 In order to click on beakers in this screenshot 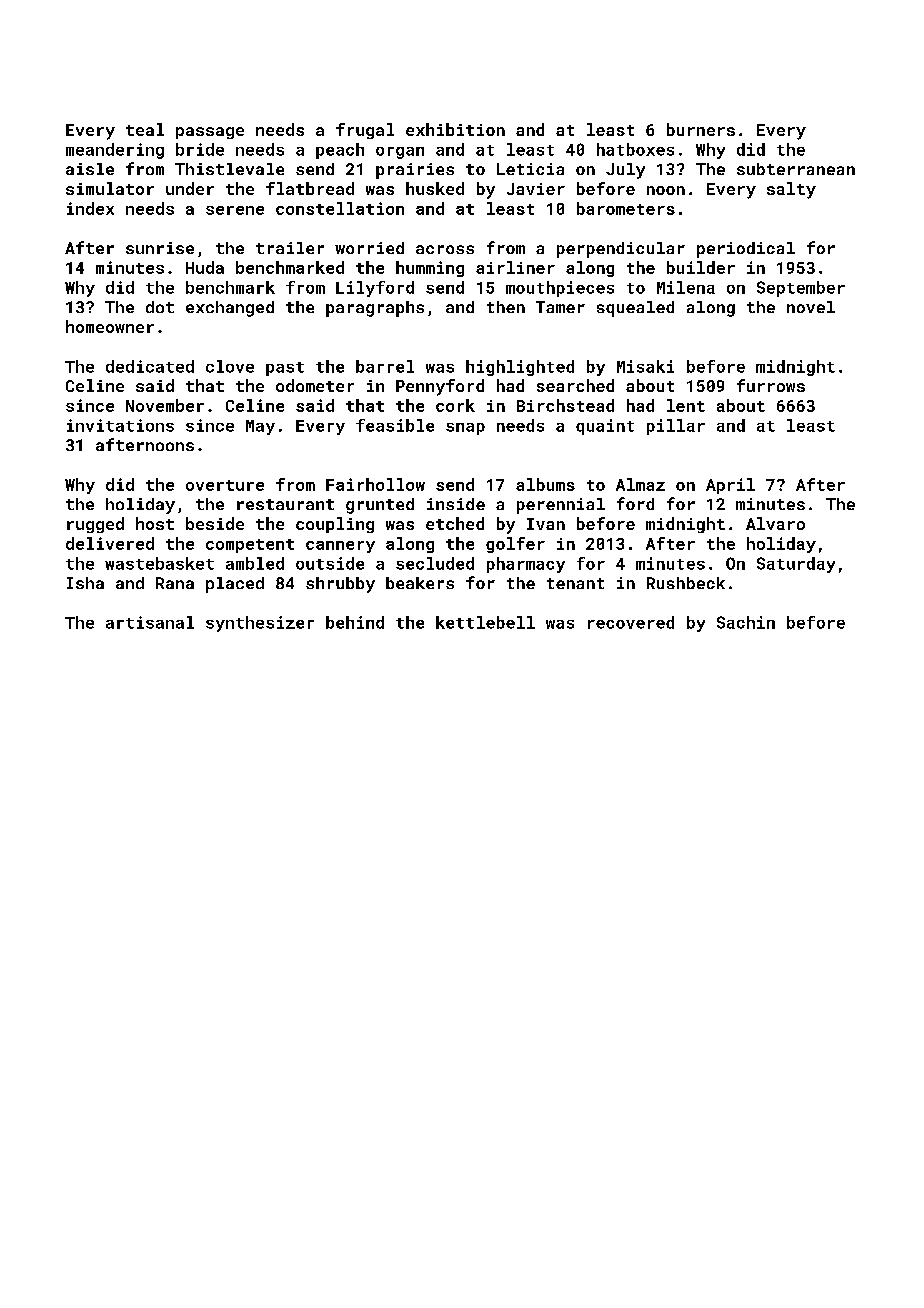, I will do `click(420, 583)`.
